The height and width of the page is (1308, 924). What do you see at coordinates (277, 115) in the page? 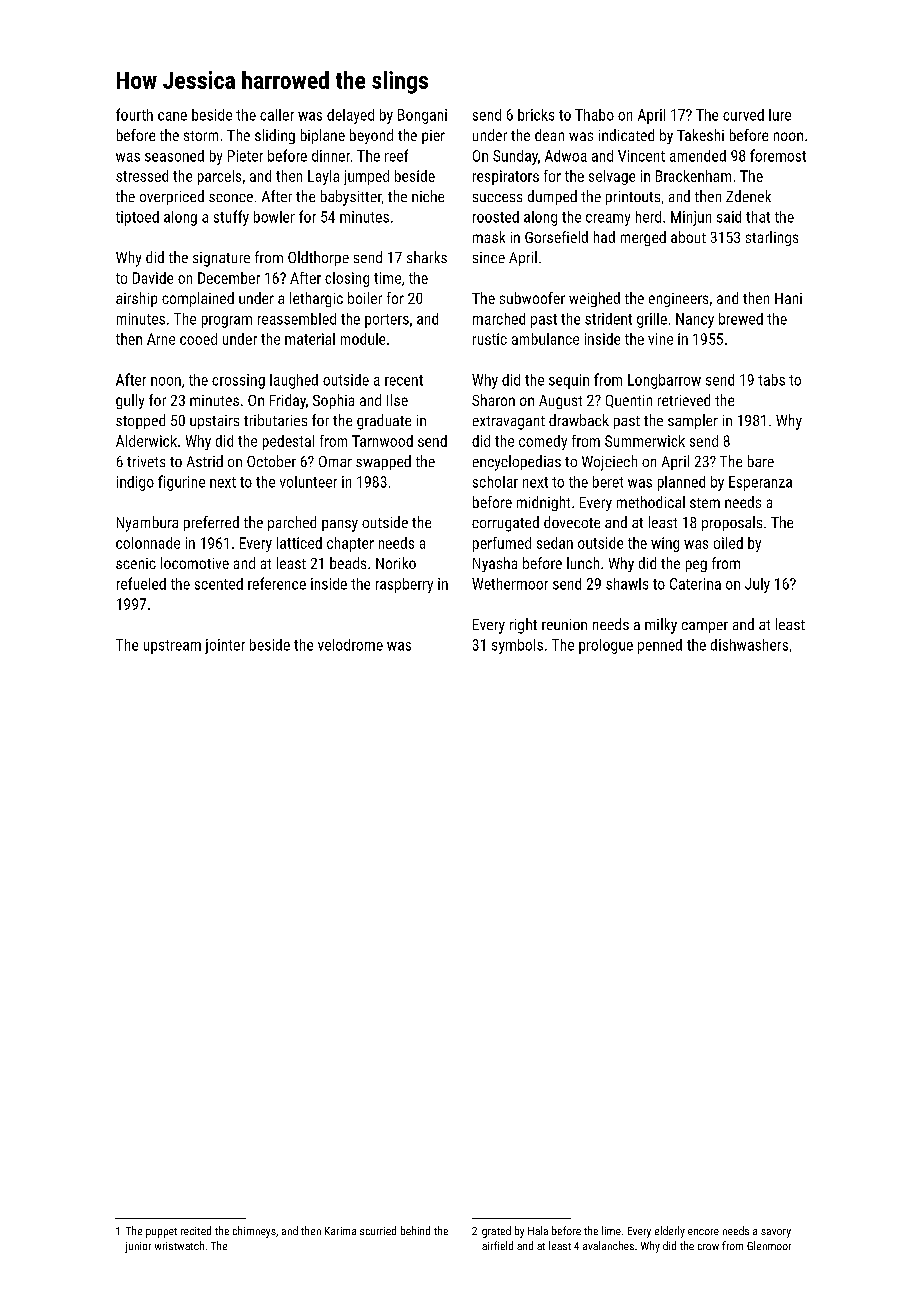
I see `caller` at bounding box center [277, 115].
